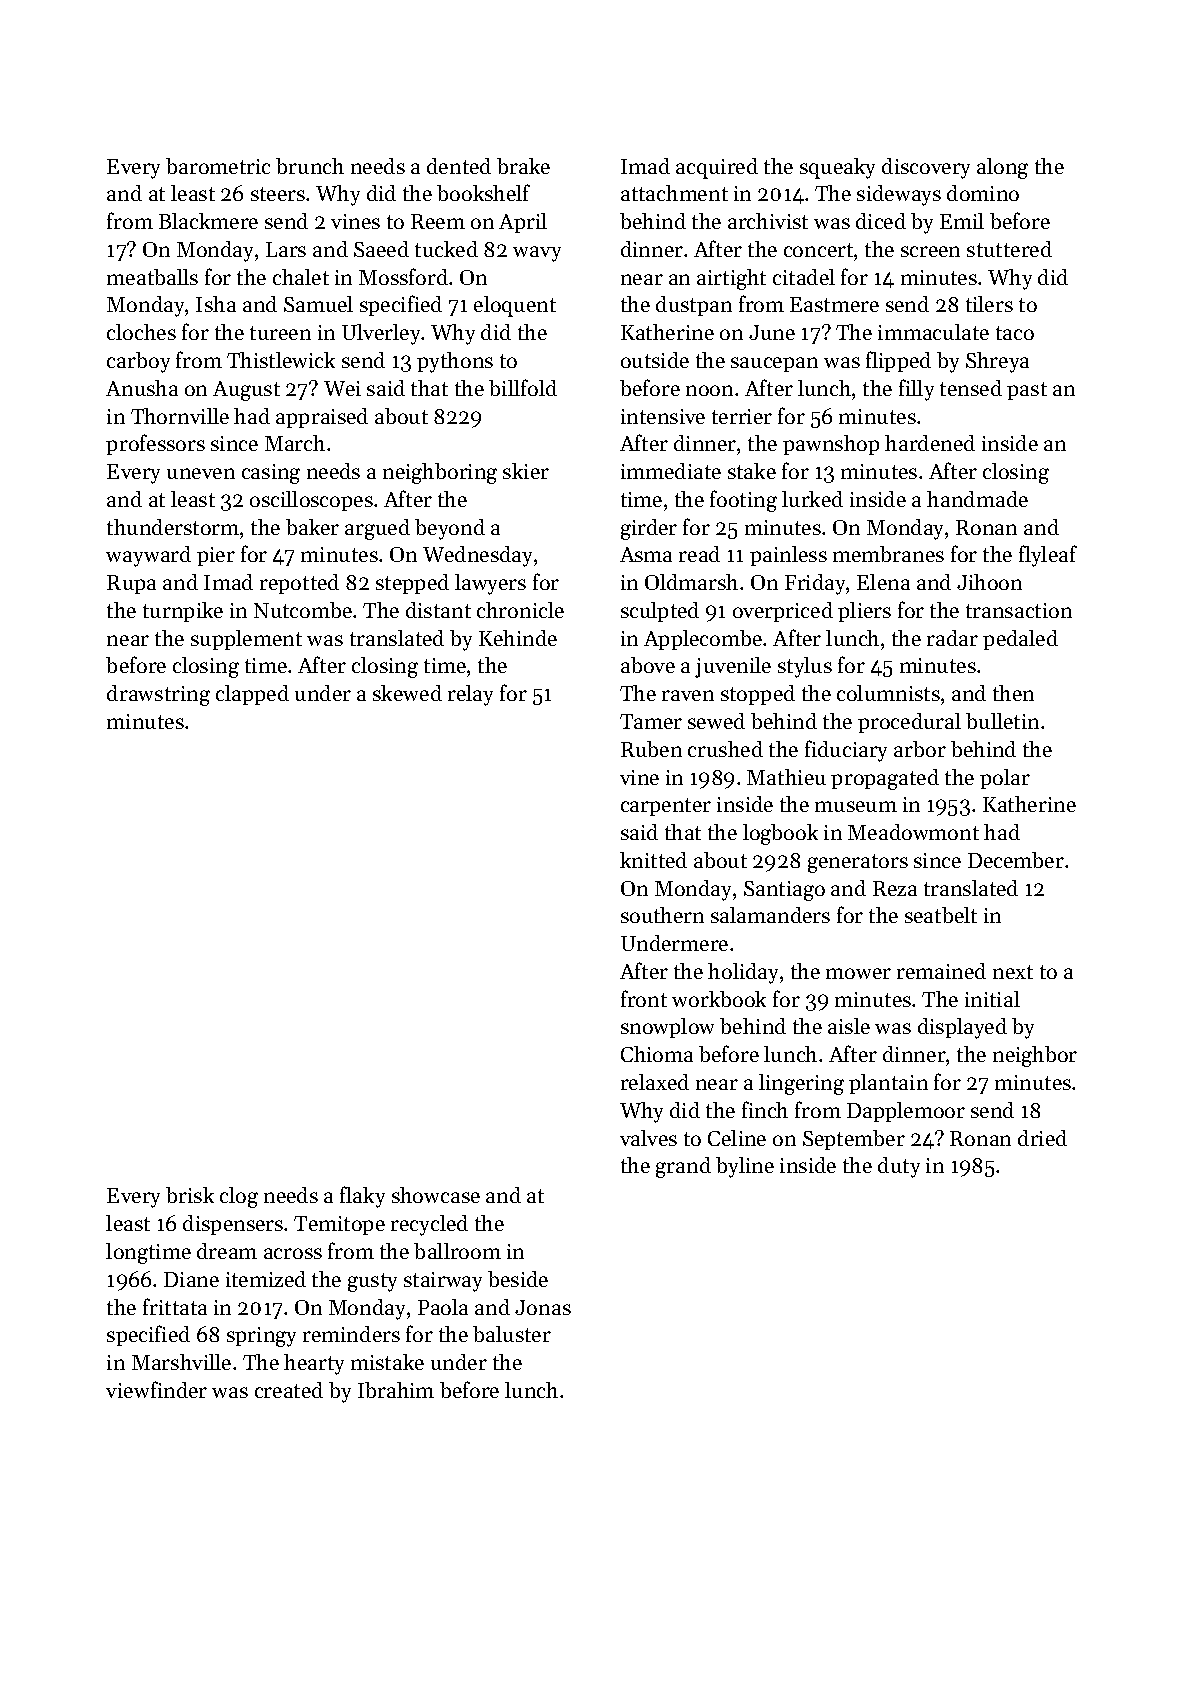 This screenshot has height=1686, width=1192. I want to click on frittata, so click(175, 1306).
